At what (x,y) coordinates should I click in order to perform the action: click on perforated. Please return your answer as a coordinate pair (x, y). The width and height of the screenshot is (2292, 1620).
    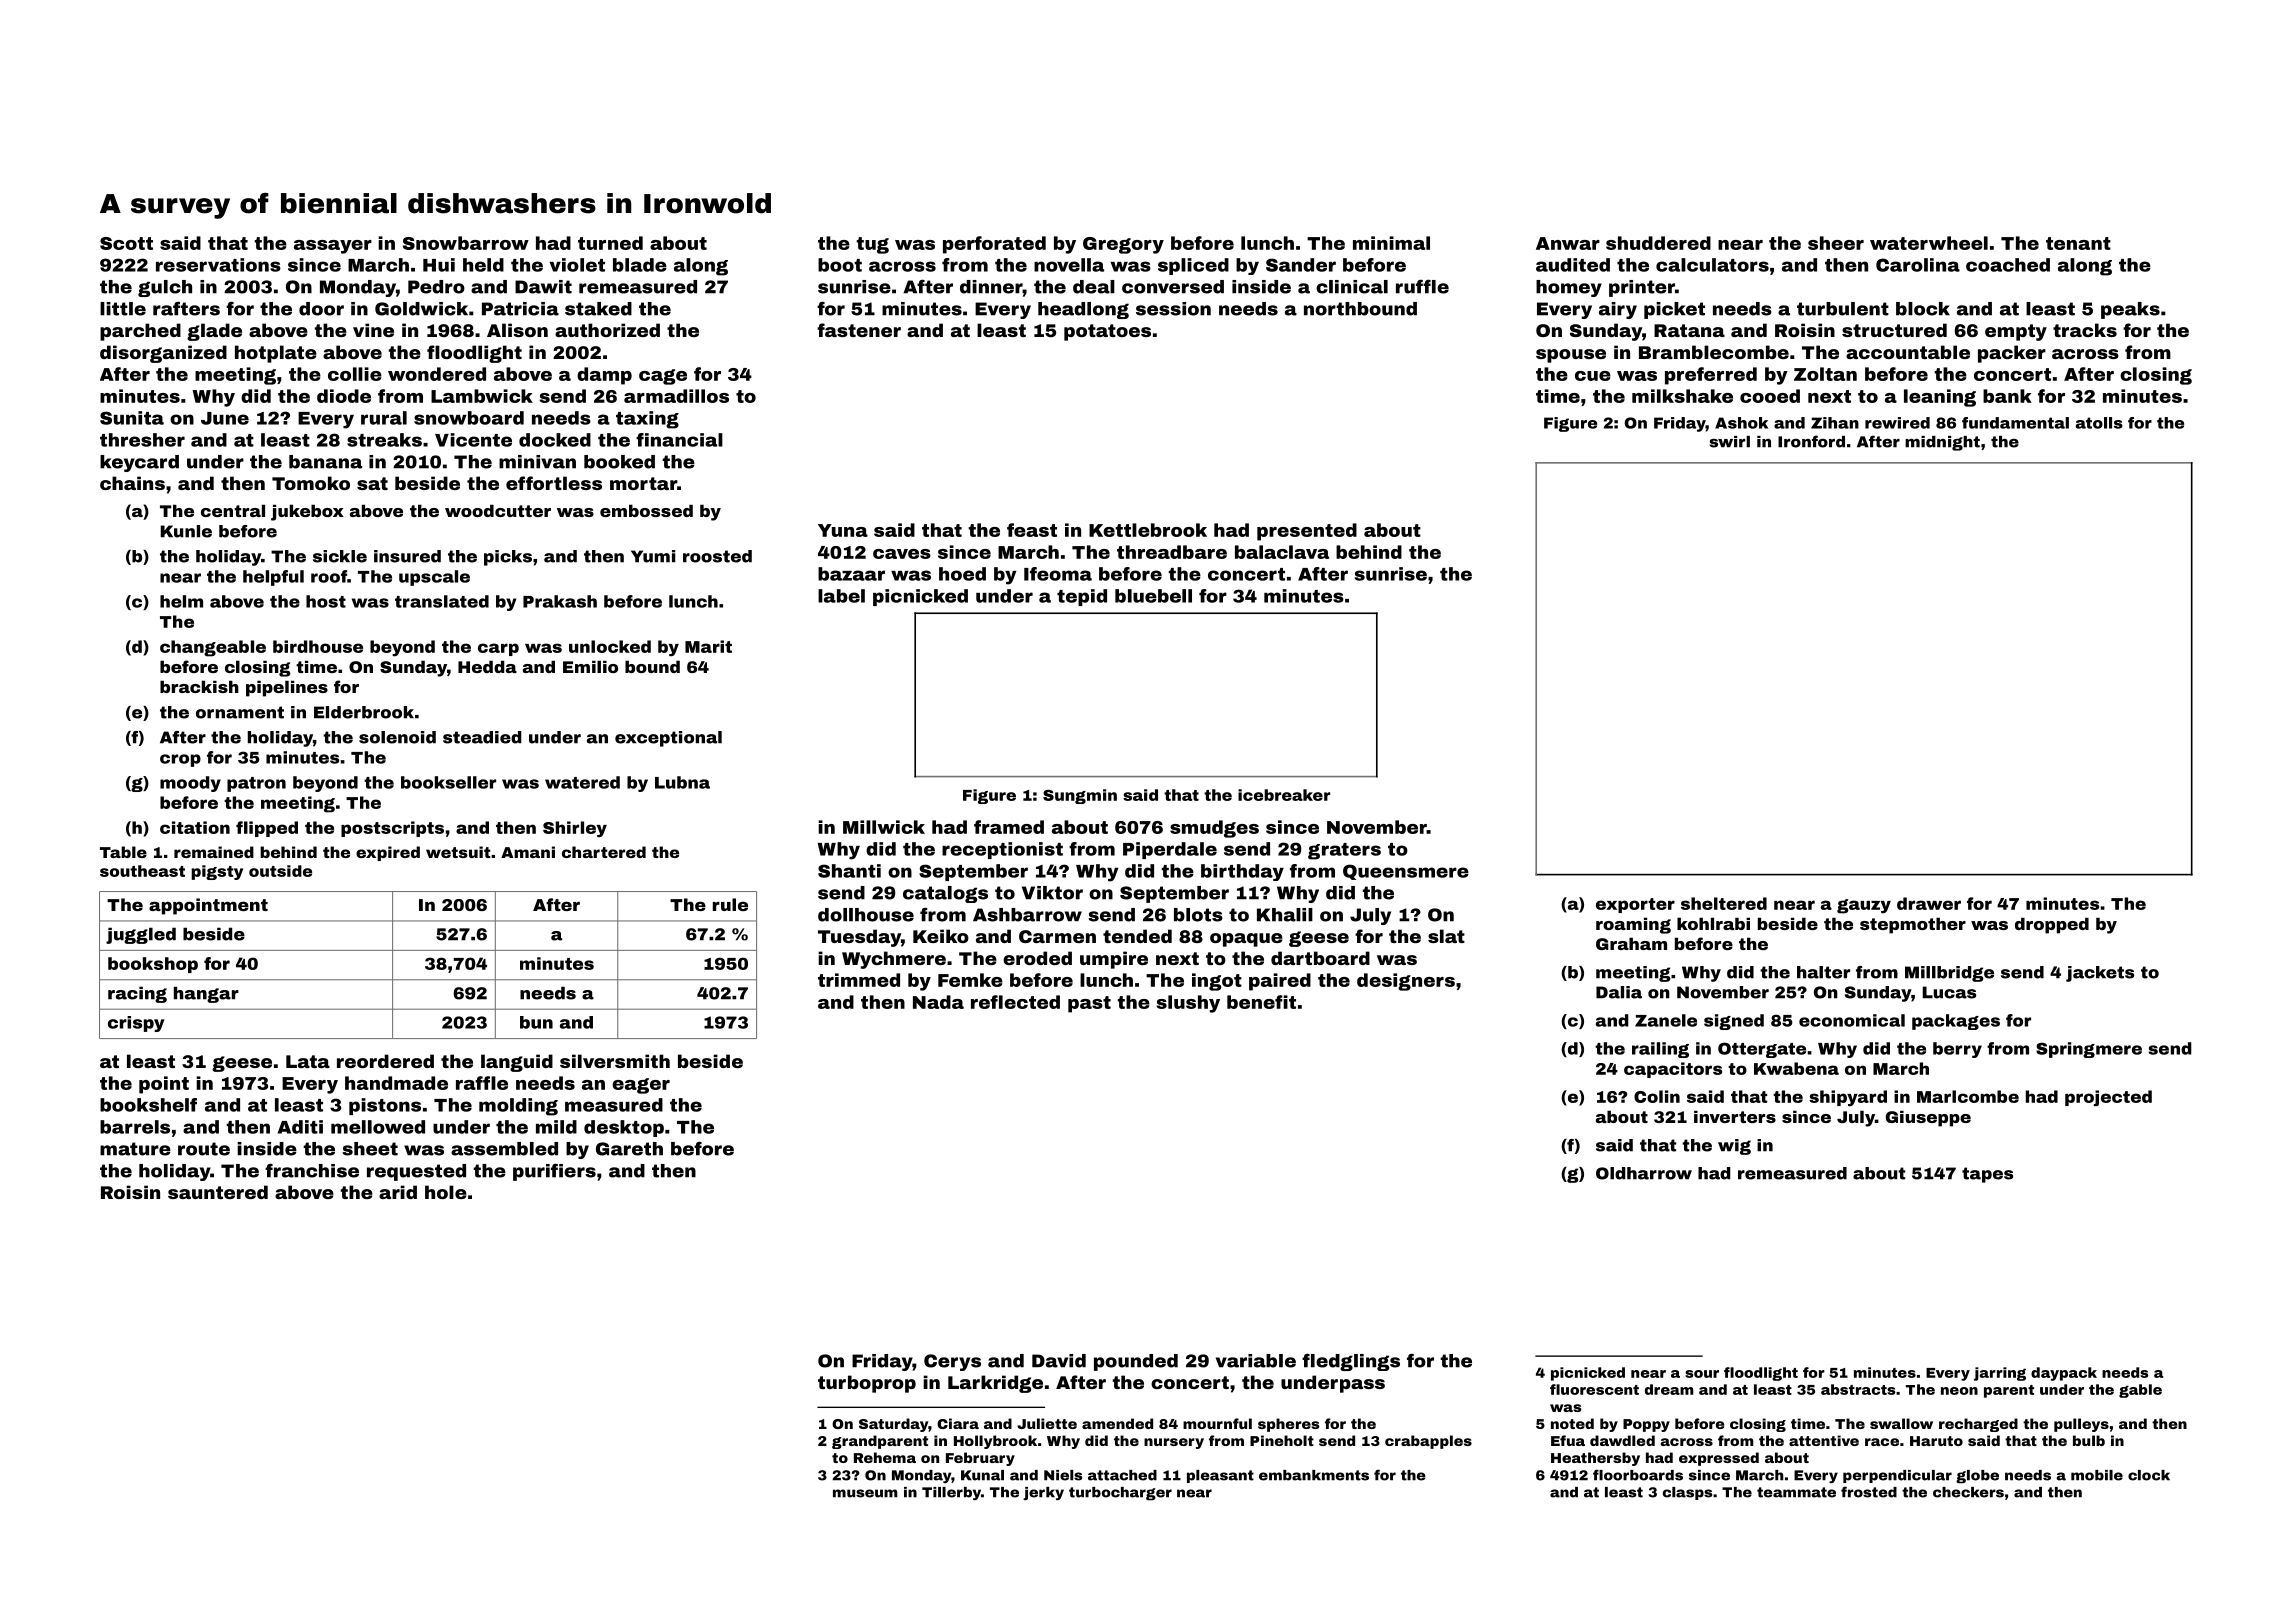
    Looking at the image, I should click on (994, 245).
